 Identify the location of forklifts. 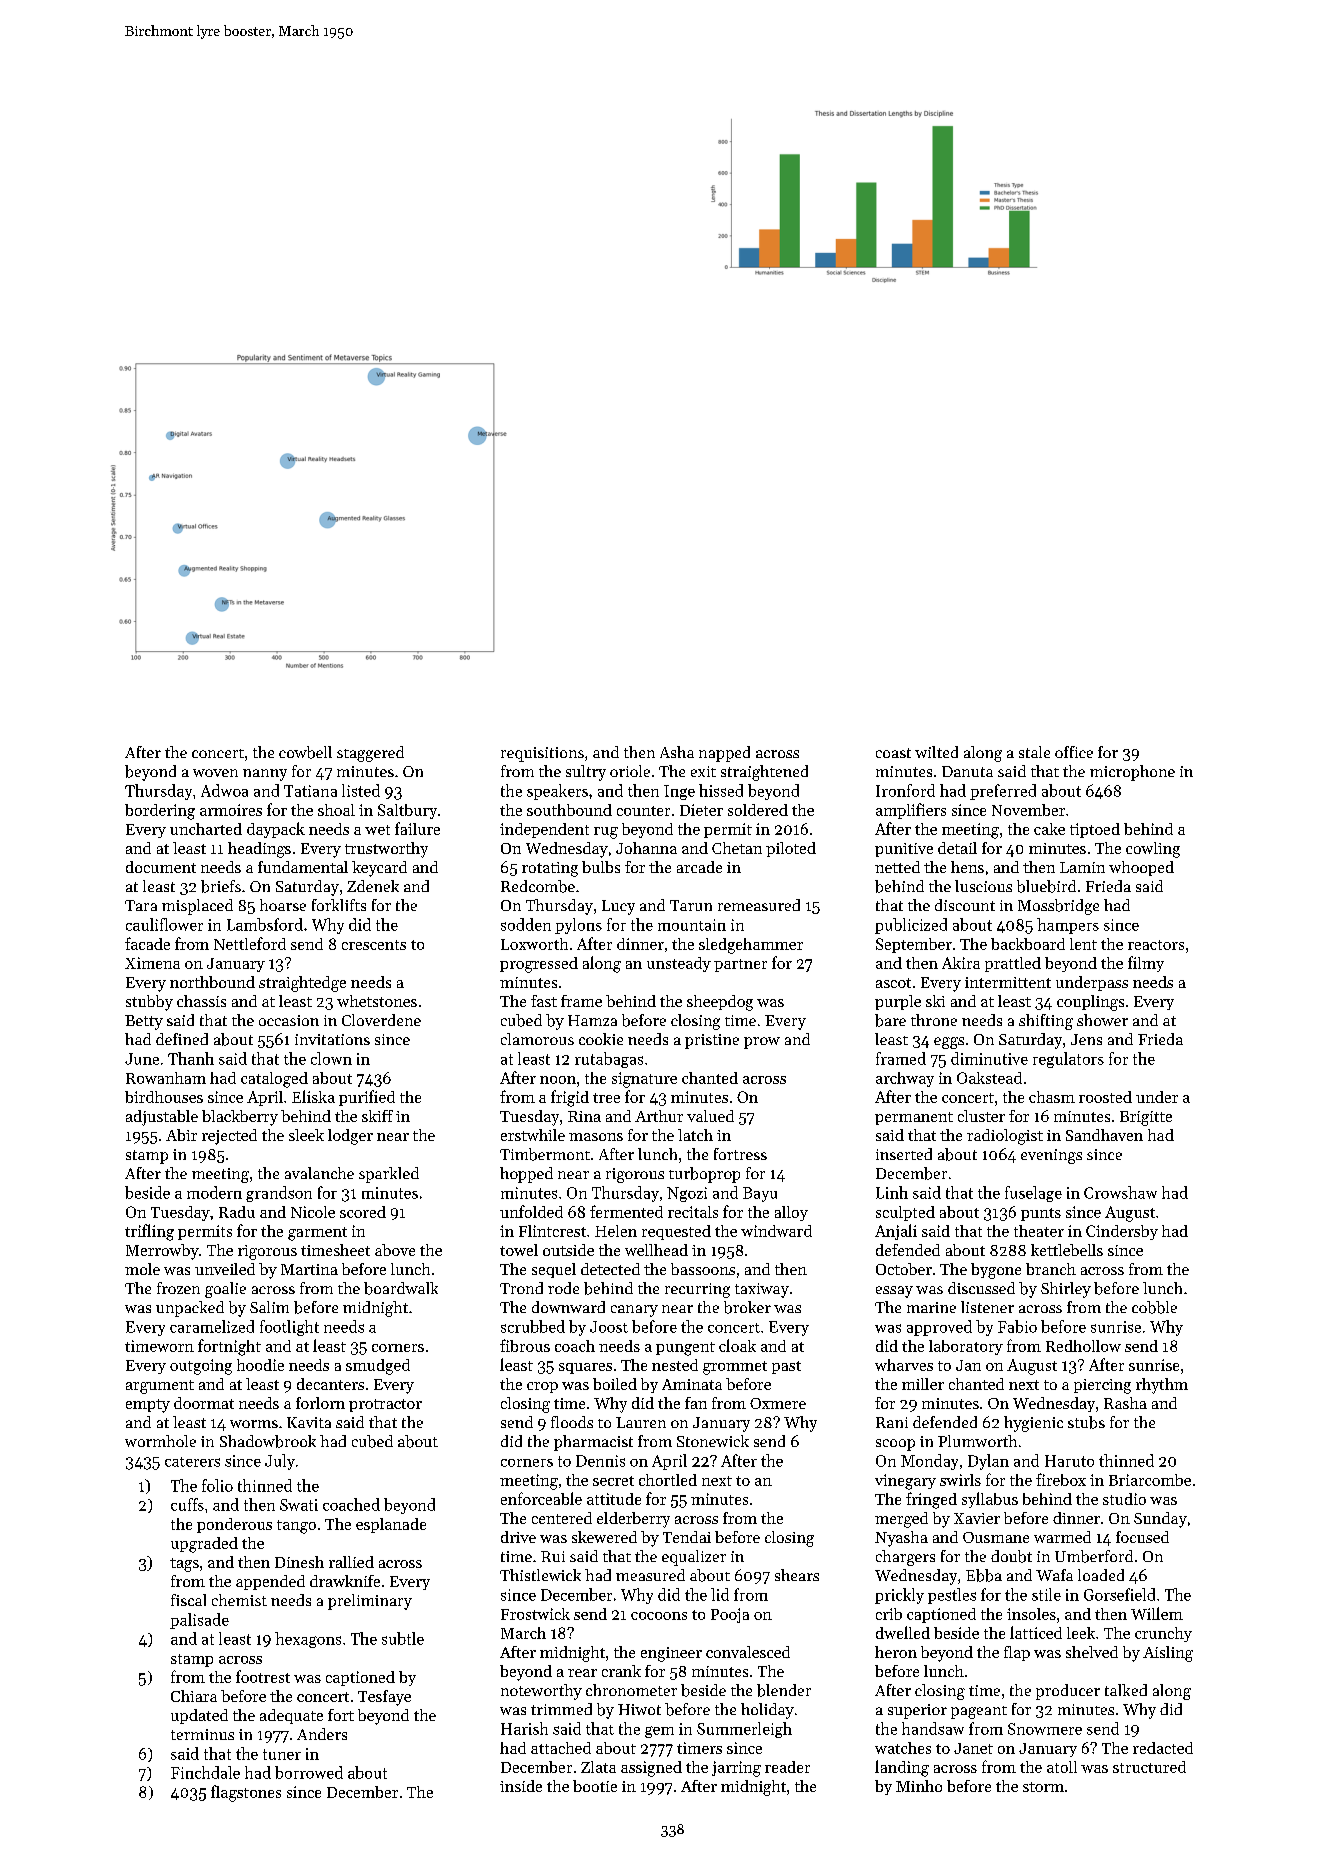
(339, 905).
